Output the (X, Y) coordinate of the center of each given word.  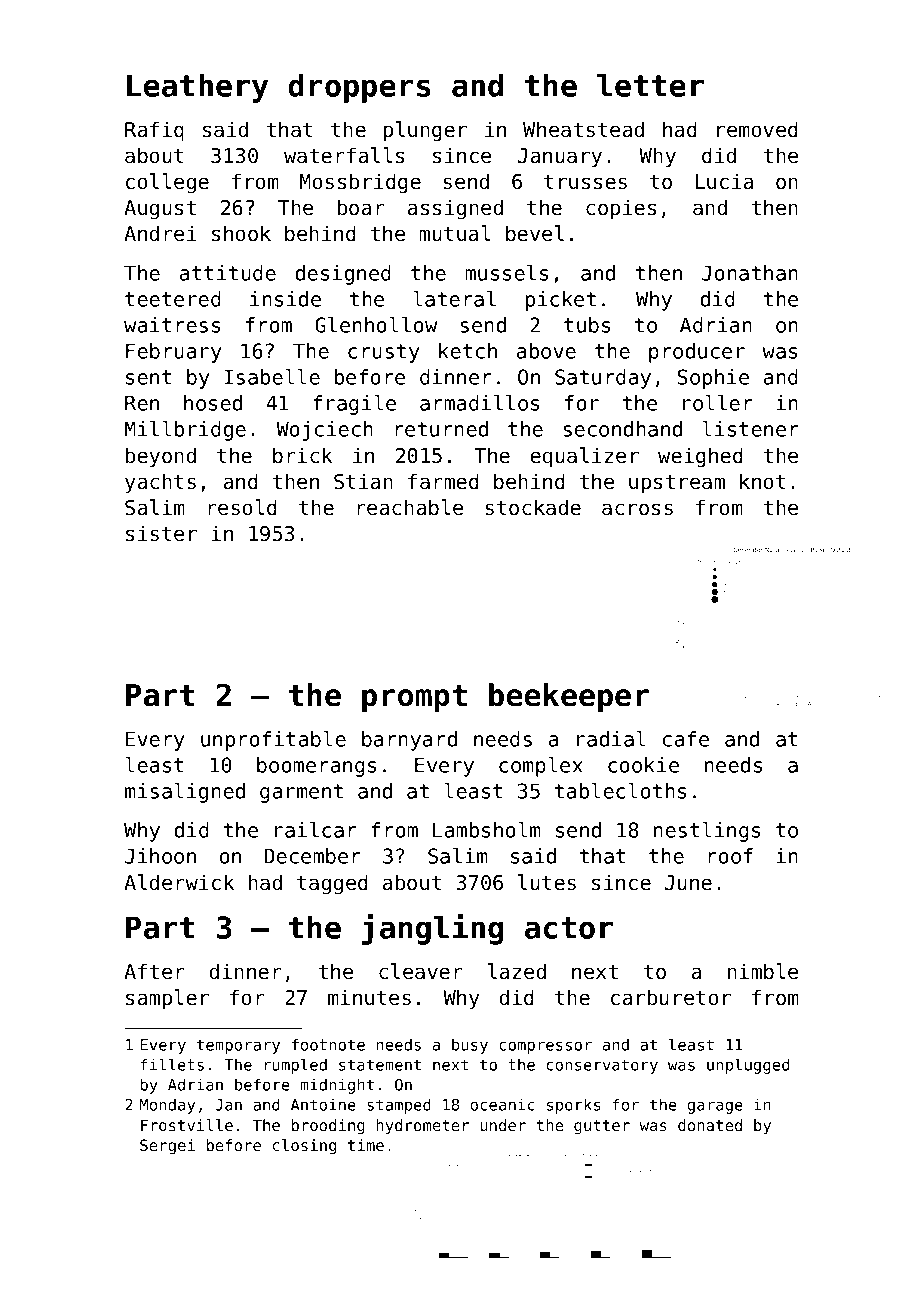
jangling (432, 929)
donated (710, 1125)
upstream (677, 483)
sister (161, 533)
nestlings (707, 832)
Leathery (197, 88)
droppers (359, 88)
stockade (533, 507)
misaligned (185, 793)
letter (650, 85)
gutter (602, 1127)
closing (304, 1147)
